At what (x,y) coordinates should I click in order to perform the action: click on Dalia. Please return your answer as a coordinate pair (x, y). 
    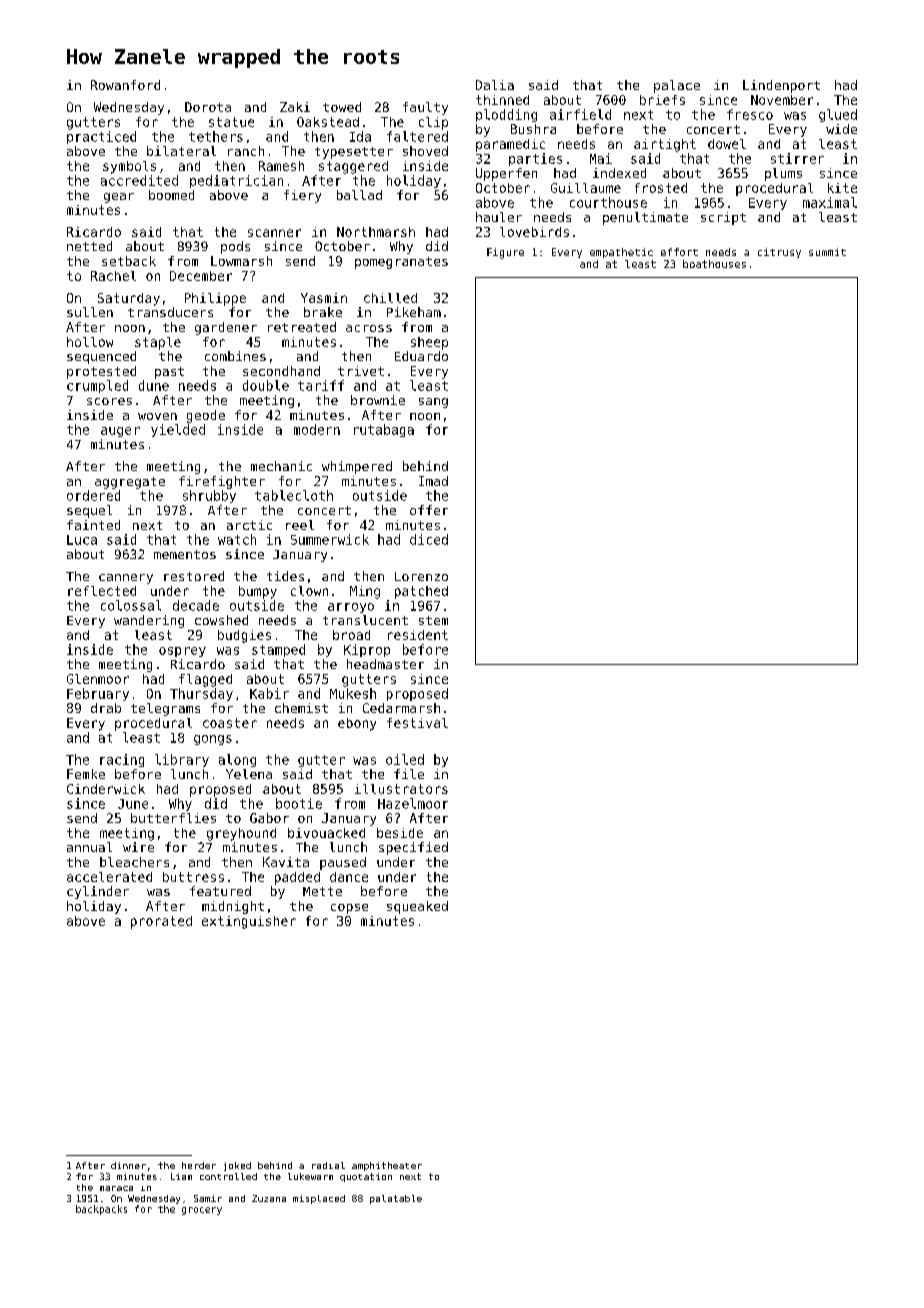
    Looking at the image, I should click on (495, 85).
